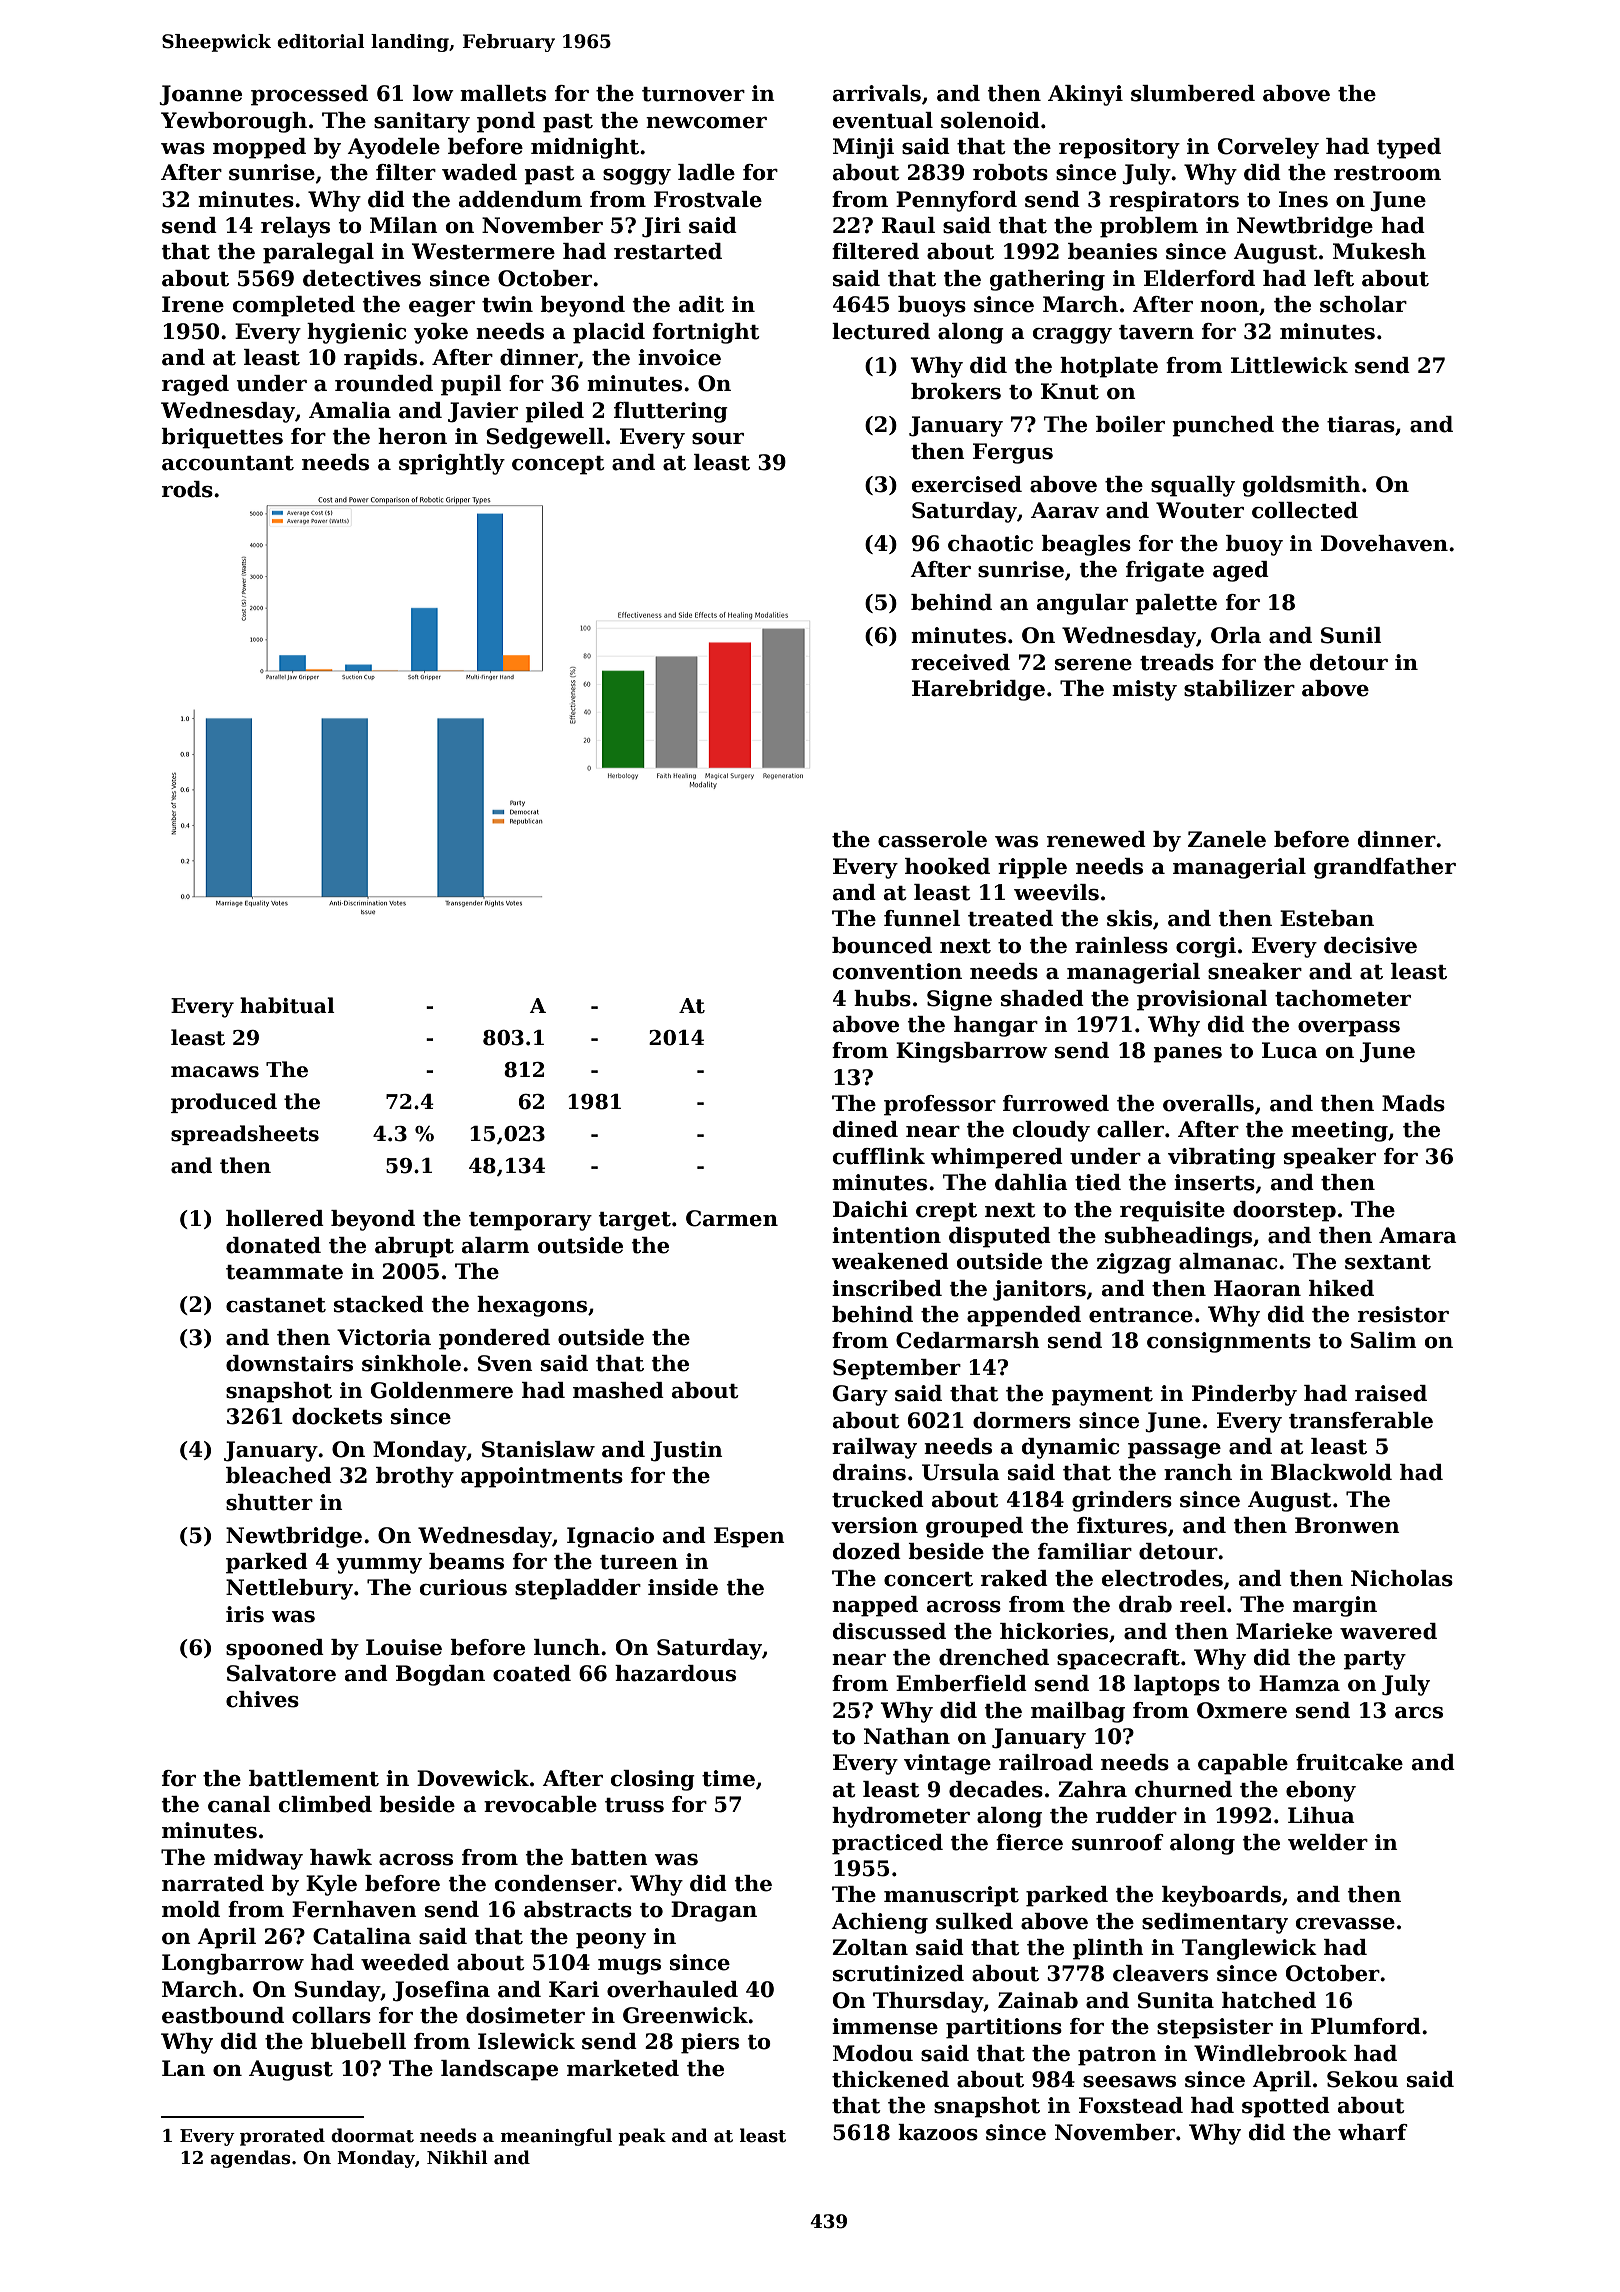 Image resolution: width=1620 pixels, height=2292 pixels. I want to click on target, so click(635, 1221).
